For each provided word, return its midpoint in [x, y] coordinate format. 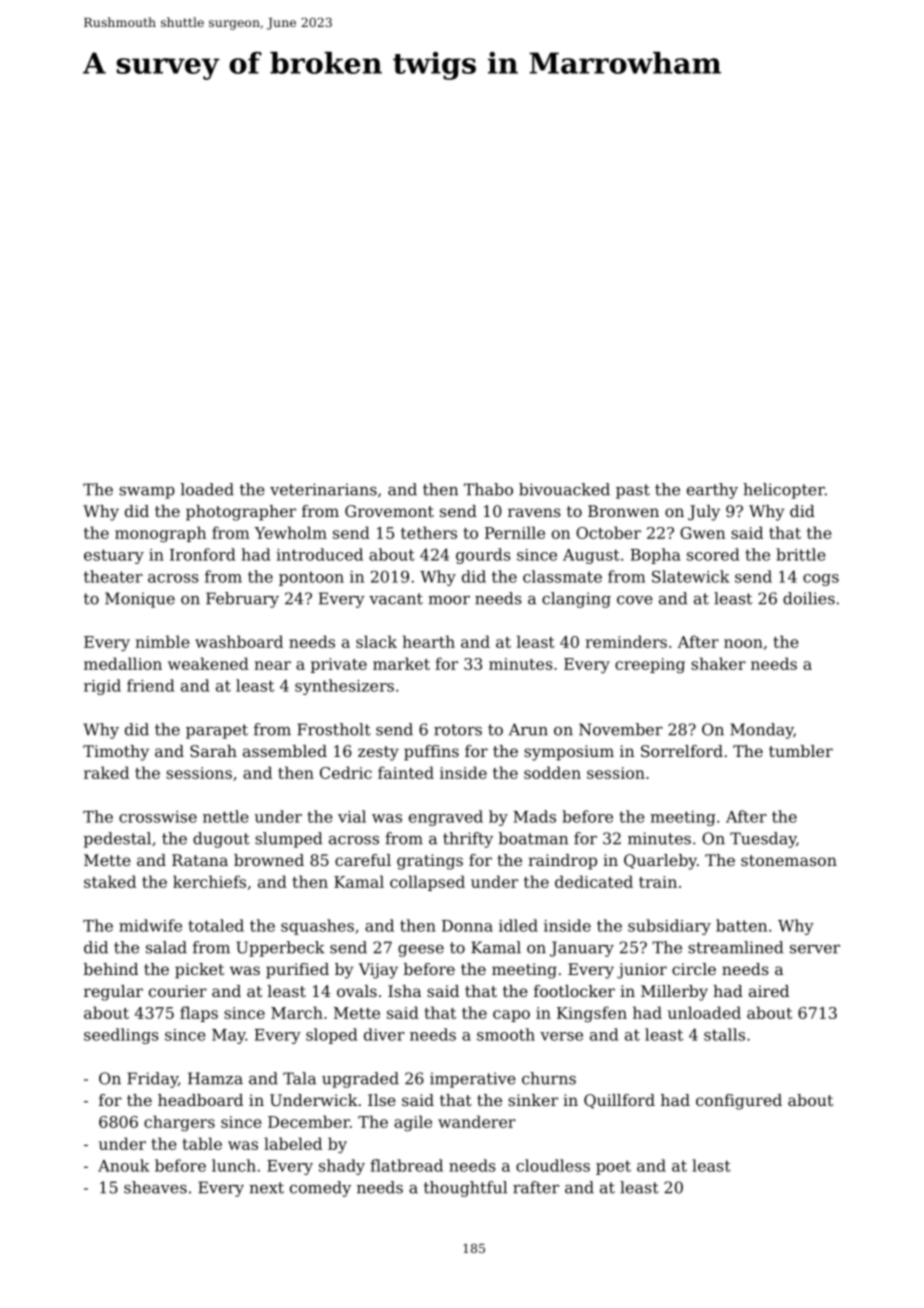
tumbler [801, 751]
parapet [217, 731]
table [202, 1143]
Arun [528, 729]
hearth [428, 641]
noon [743, 643]
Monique [140, 600]
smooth [506, 1034]
